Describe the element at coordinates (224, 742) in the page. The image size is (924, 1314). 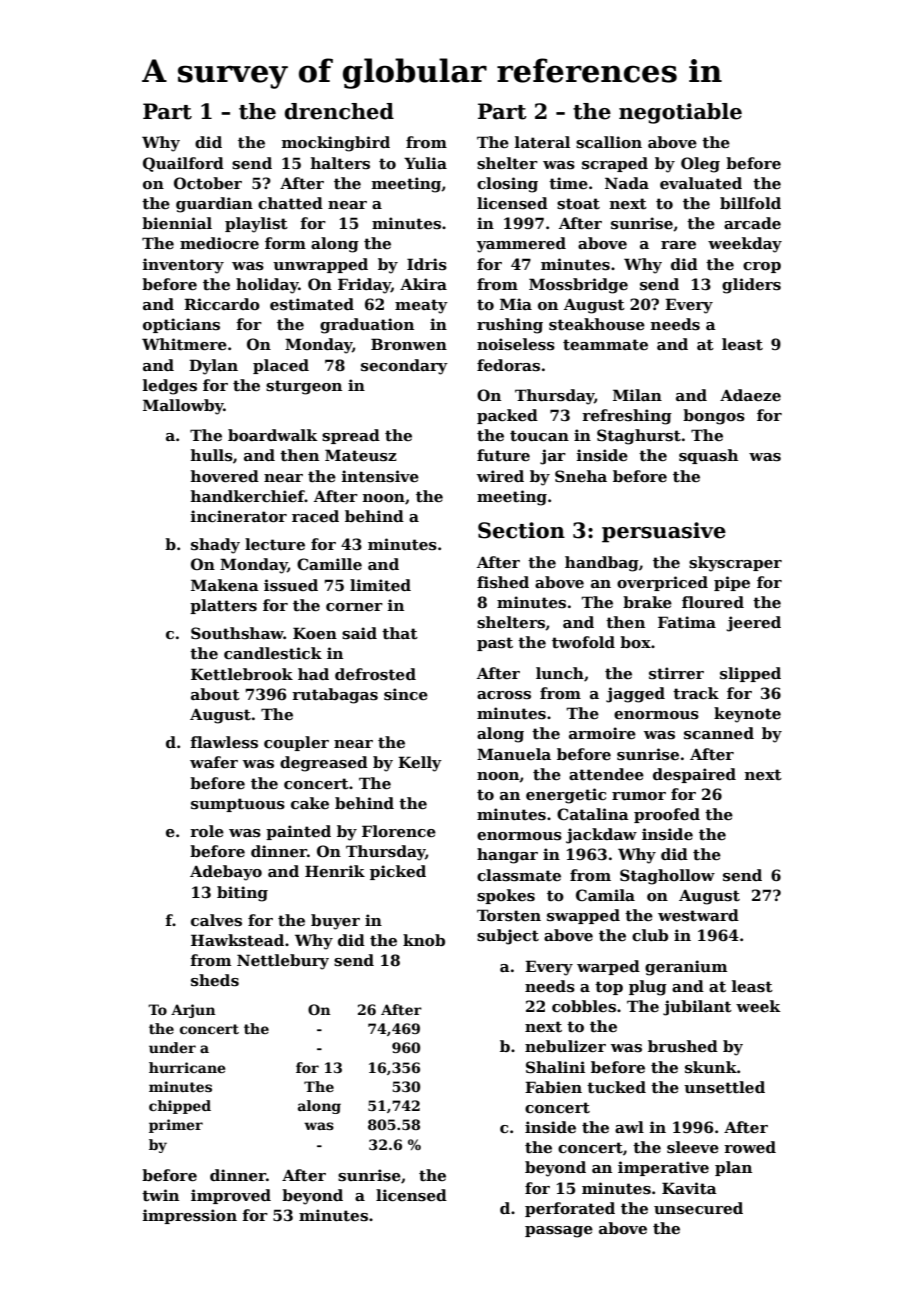
I see `flawless` at that location.
